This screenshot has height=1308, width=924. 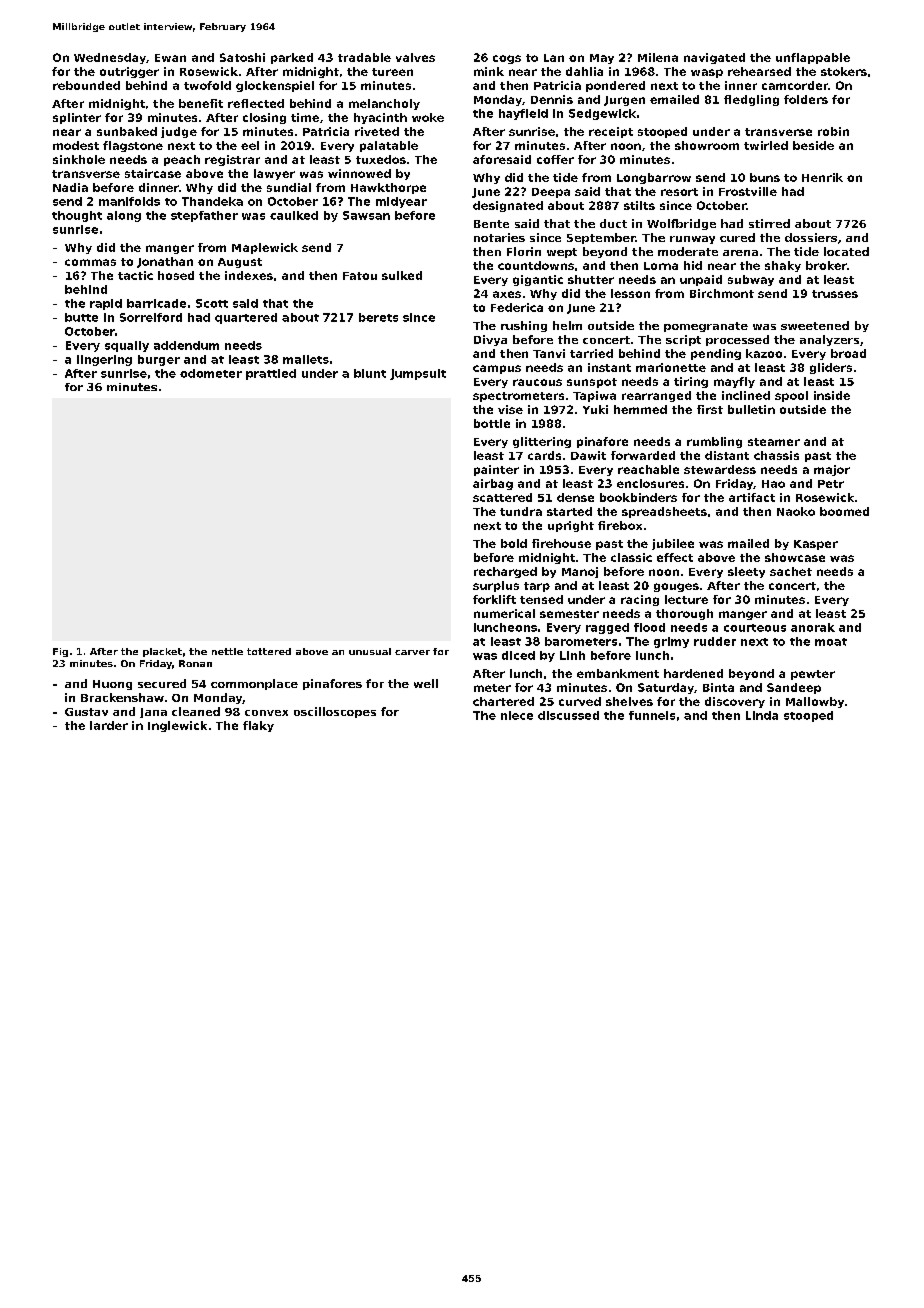 What do you see at coordinates (110, 58) in the screenshot?
I see `Wednesday` at bounding box center [110, 58].
